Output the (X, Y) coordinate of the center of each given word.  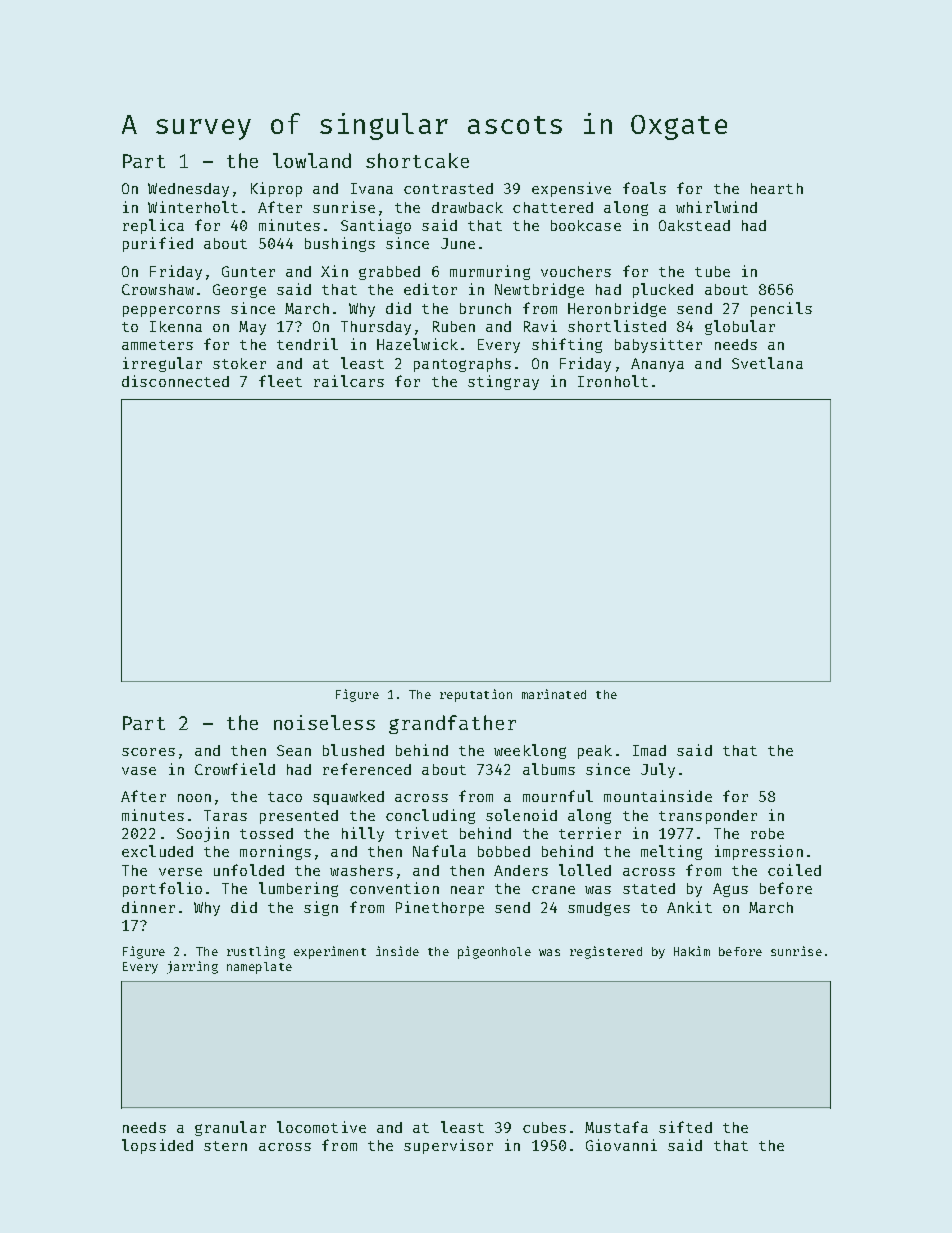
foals (644, 188)
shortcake (417, 160)
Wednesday (188, 190)
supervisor (448, 1146)
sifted (685, 1127)
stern (225, 1146)
